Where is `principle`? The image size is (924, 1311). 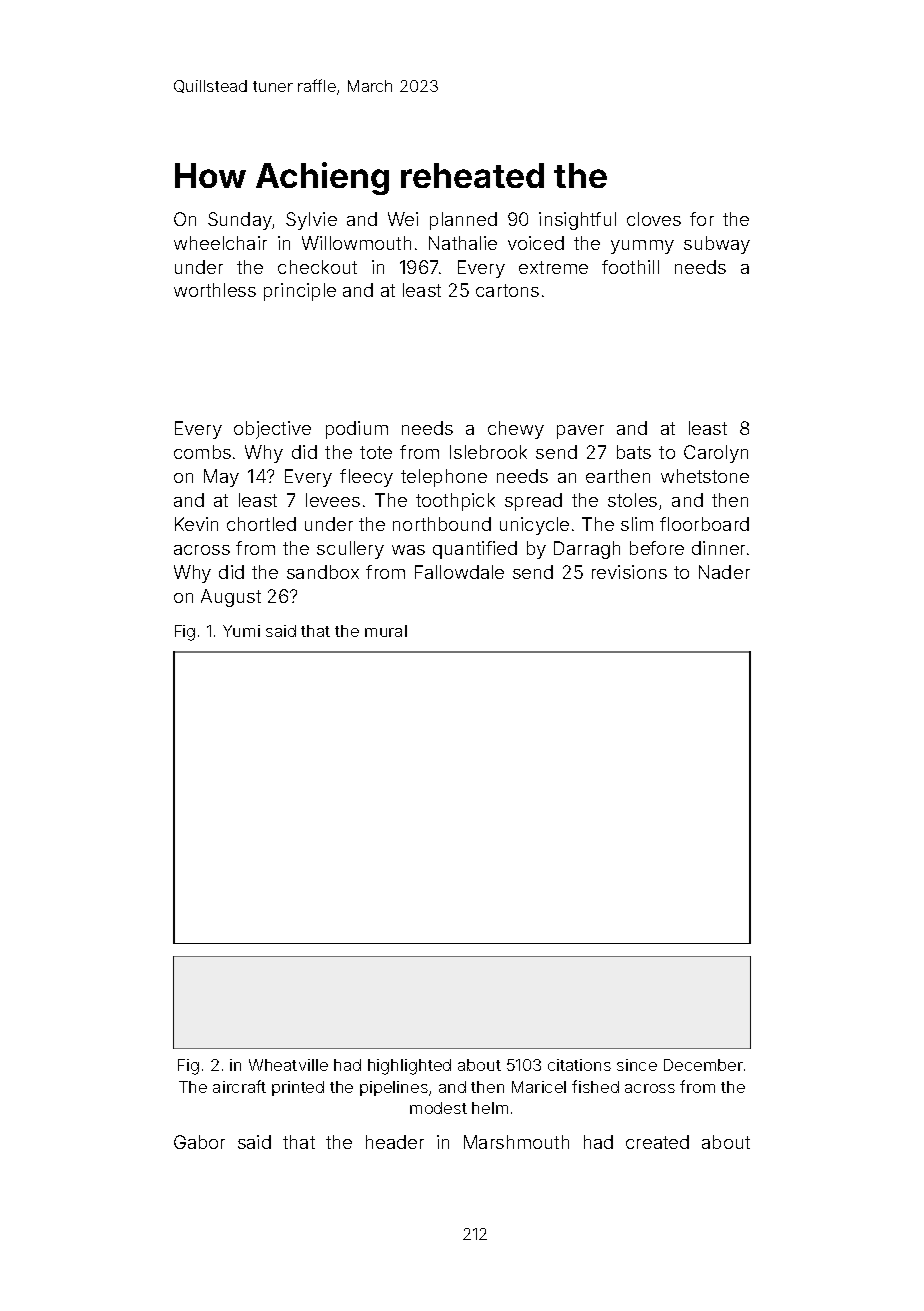
principle is located at coordinates (300, 292).
